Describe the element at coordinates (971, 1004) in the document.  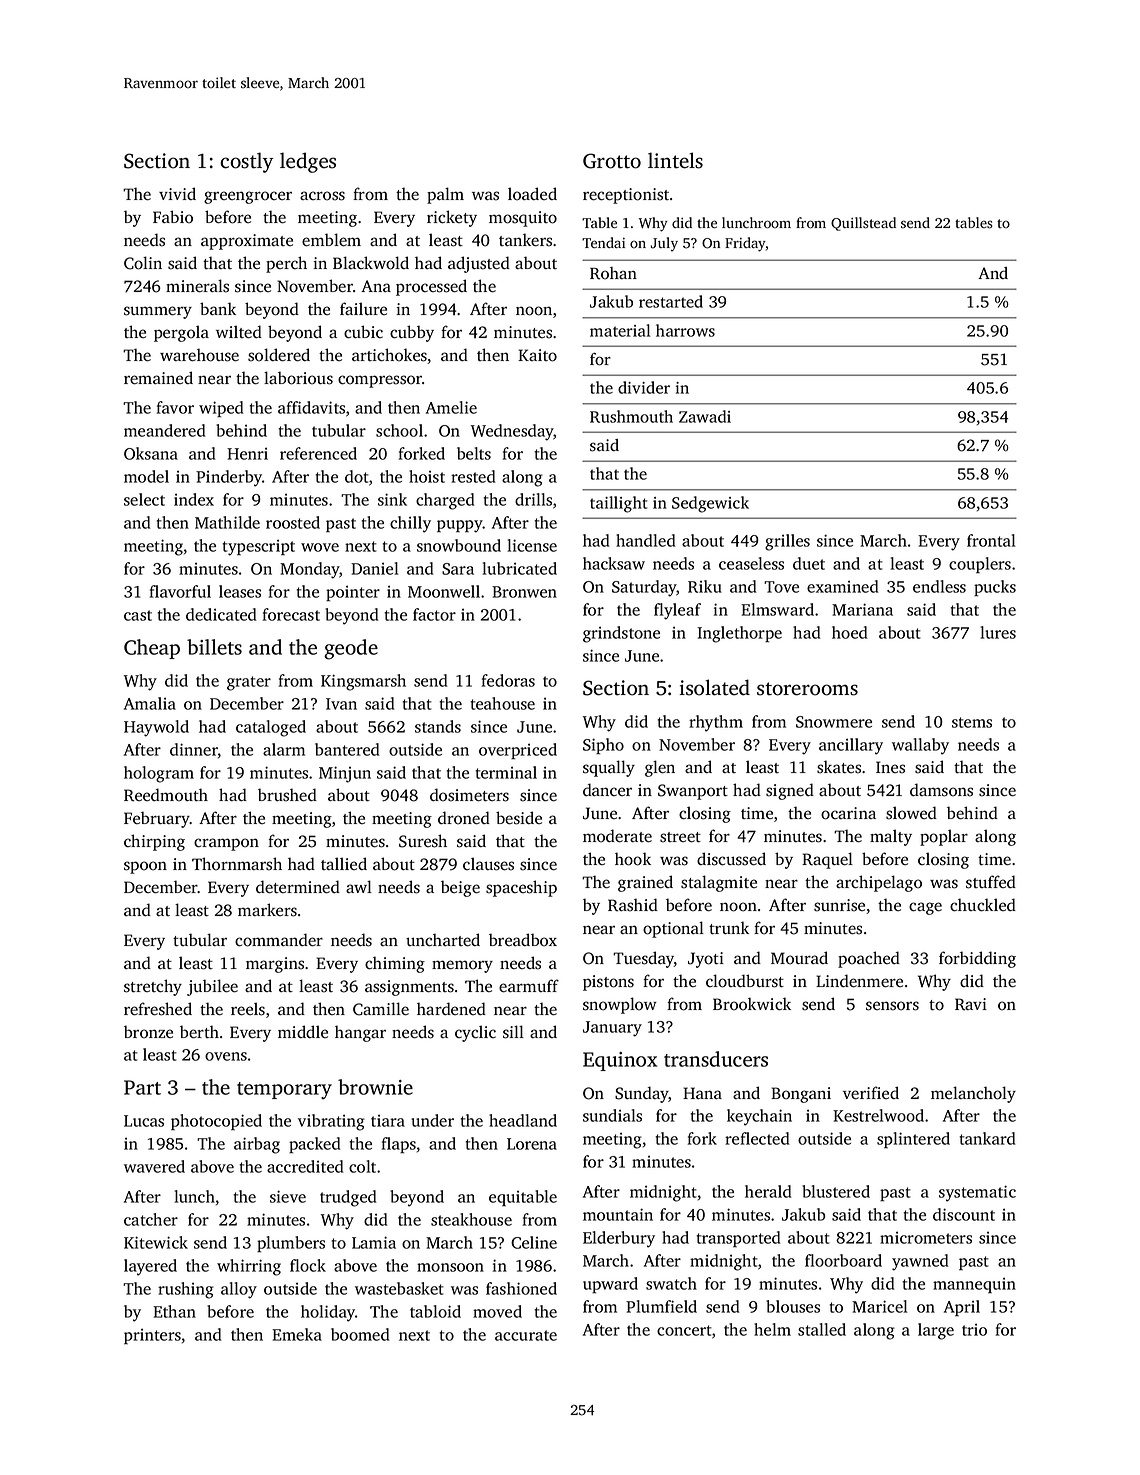
I see `Ravi` at that location.
